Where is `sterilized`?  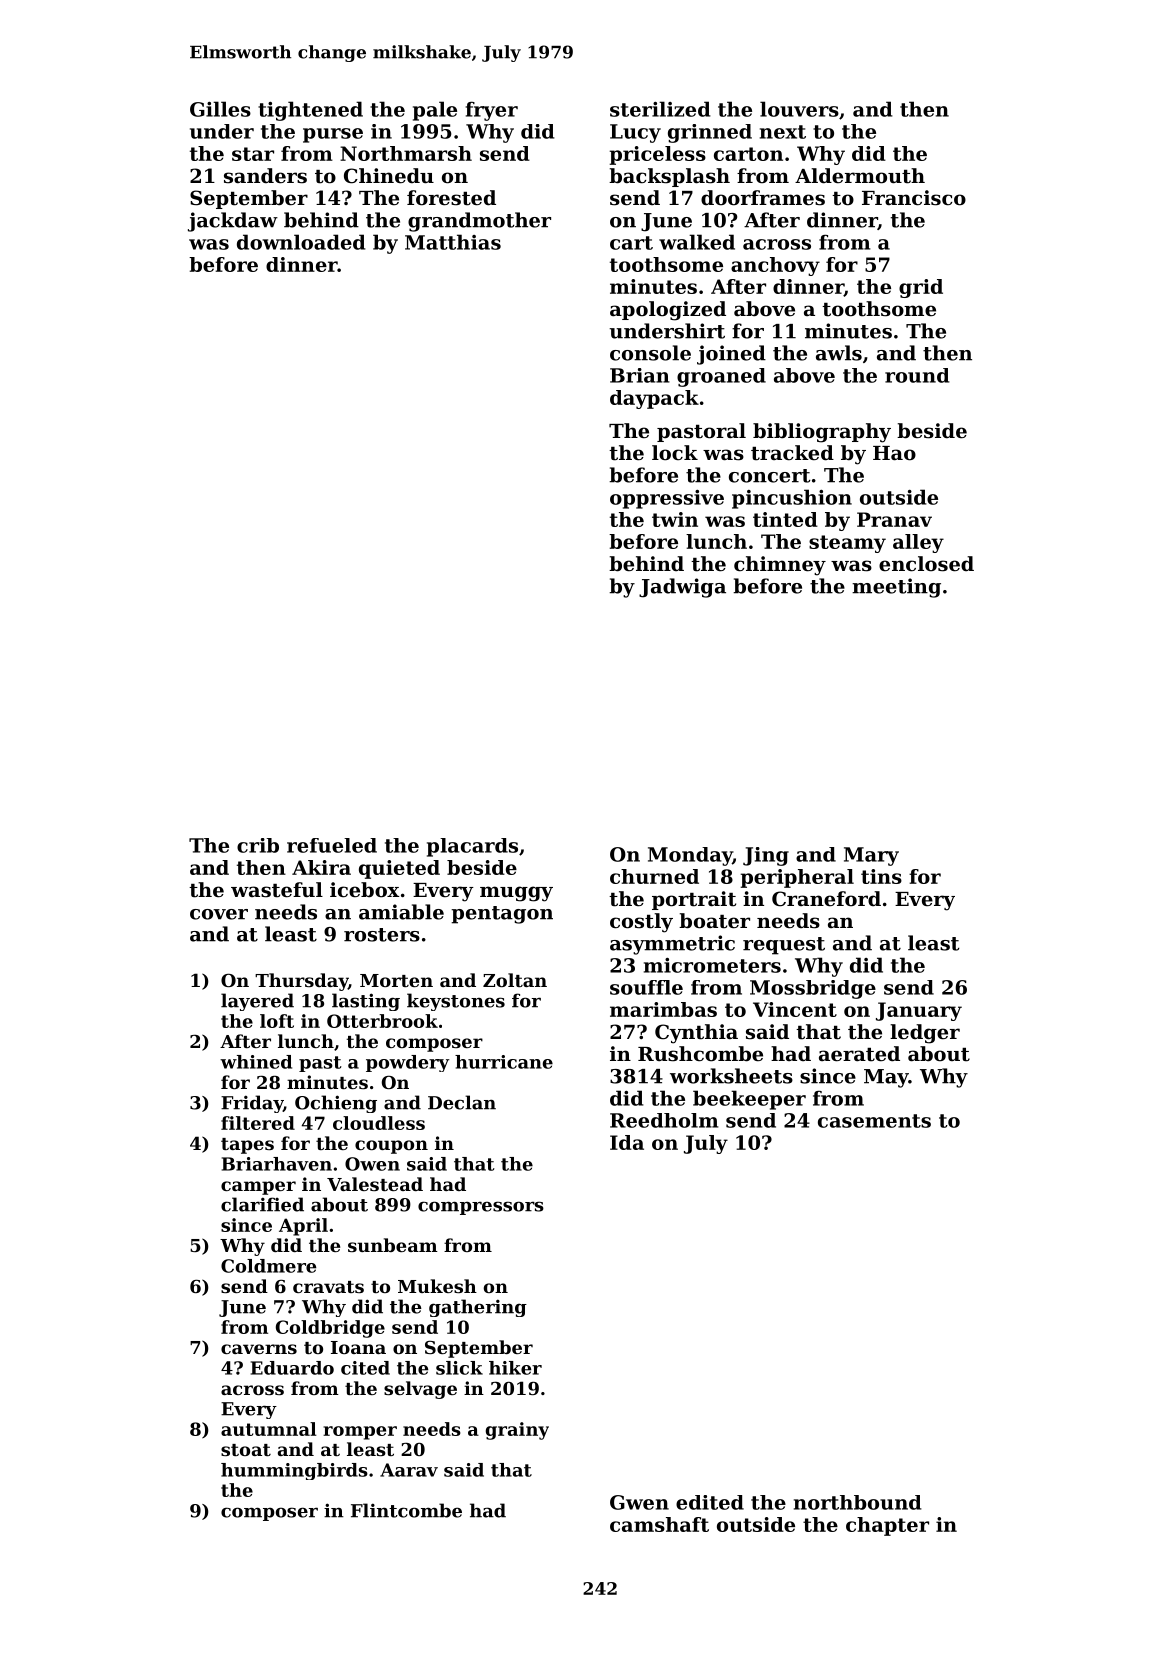 sterilized is located at coordinates (660, 109).
